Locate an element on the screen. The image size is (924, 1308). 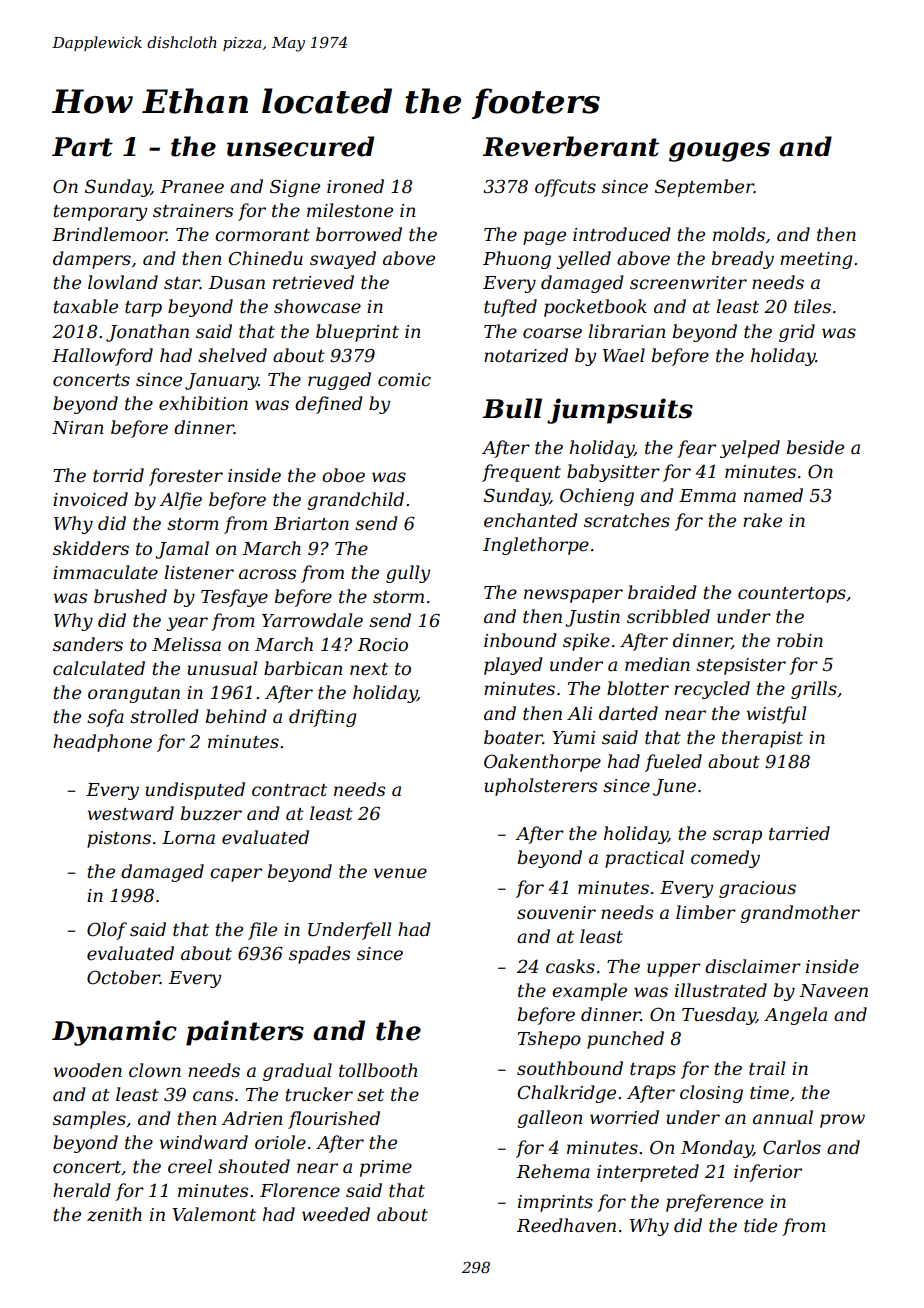
unsecured is located at coordinates (300, 146).
